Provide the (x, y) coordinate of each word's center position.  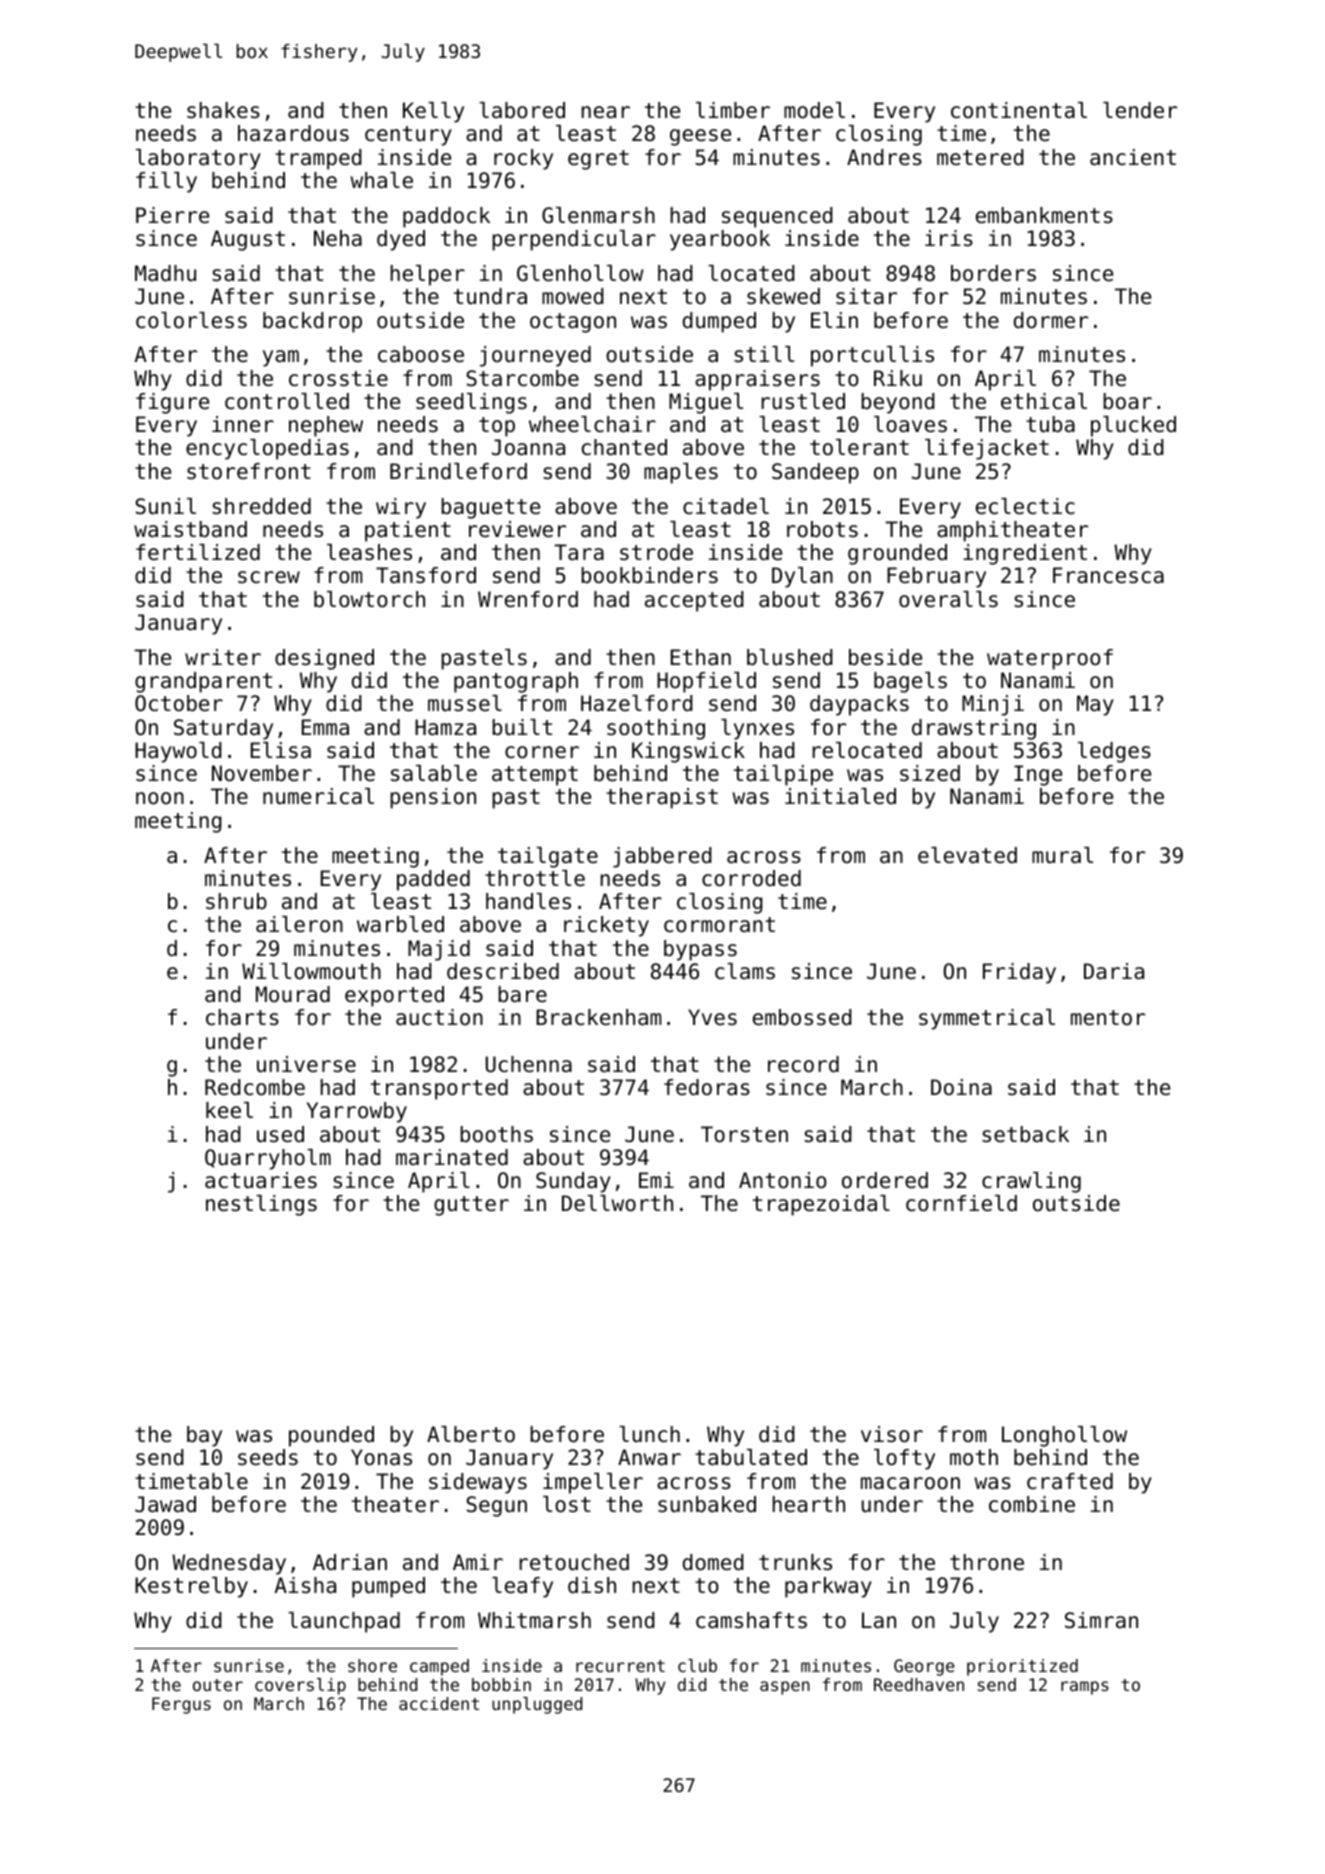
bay (204, 1436)
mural (1062, 855)
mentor (1108, 1018)
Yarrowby (357, 1112)
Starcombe (522, 378)
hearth (809, 1504)
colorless (191, 320)
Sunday (573, 1182)
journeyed (535, 356)
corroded (751, 878)
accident (439, 1703)
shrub (236, 901)
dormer (1051, 320)
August (248, 240)
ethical (1044, 401)
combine (1032, 1504)
